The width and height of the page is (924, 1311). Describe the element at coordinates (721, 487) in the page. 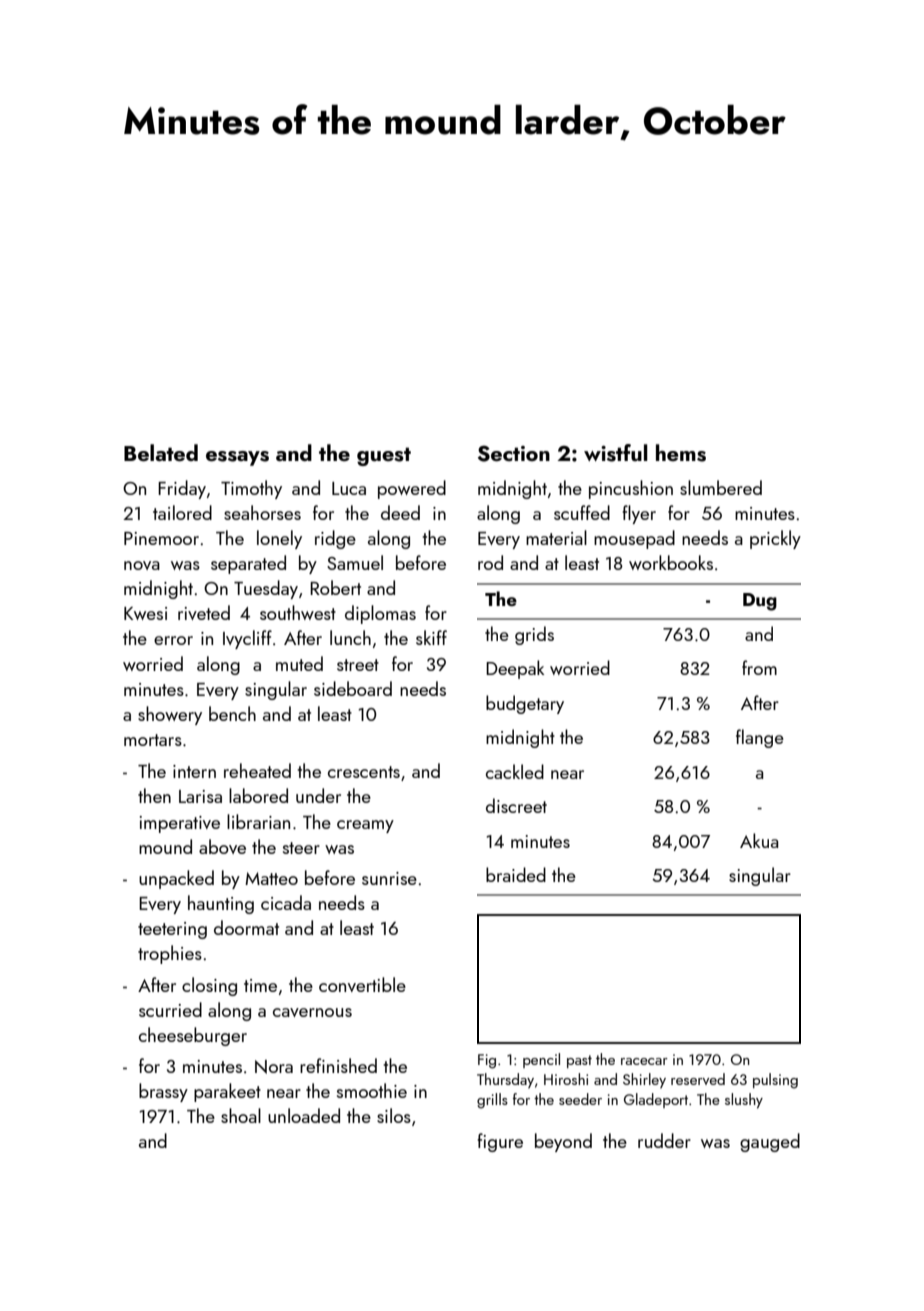

I see `slumbered` at that location.
